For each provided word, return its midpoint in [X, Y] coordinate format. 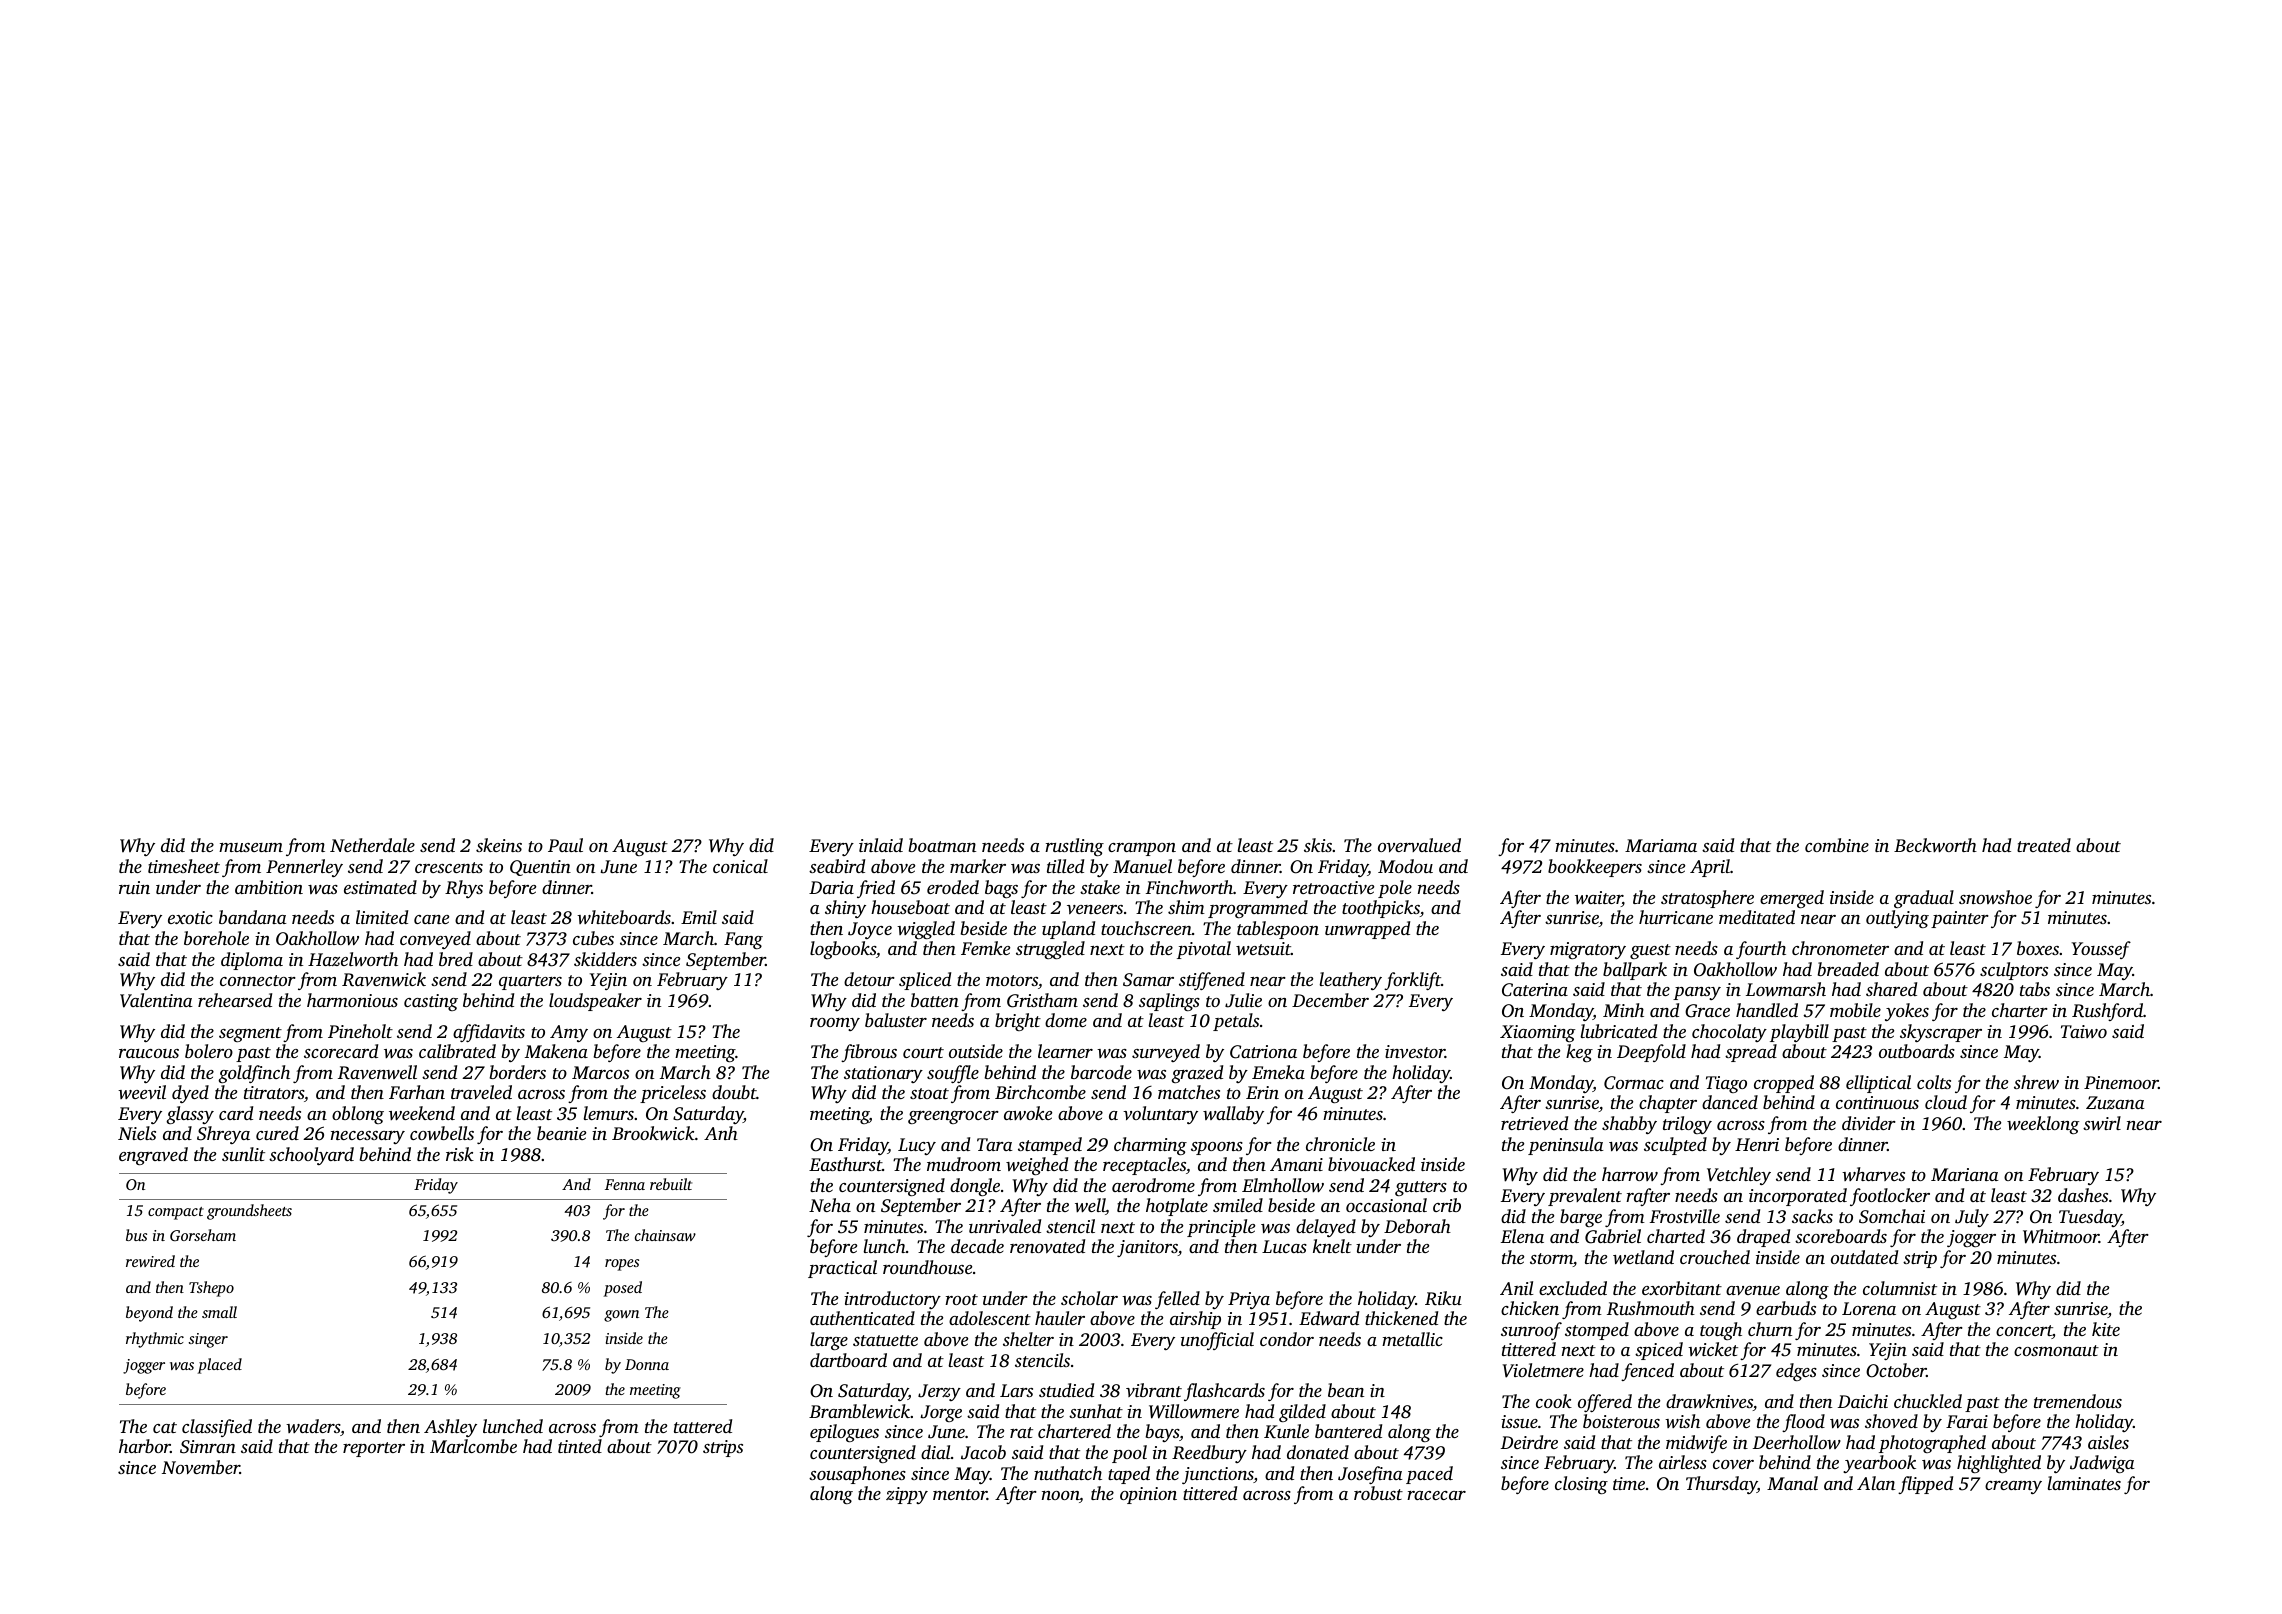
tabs [2035, 989]
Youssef [2101, 950]
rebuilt [671, 1184]
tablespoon [1278, 930]
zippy [907, 1495]
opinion [1148, 1495]
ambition [269, 887]
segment [250, 1034]
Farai [1967, 1421]
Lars [1016, 1390]
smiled [1238, 1205]
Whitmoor [2061, 1236]
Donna [647, 1364]
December [1330, 1000]
